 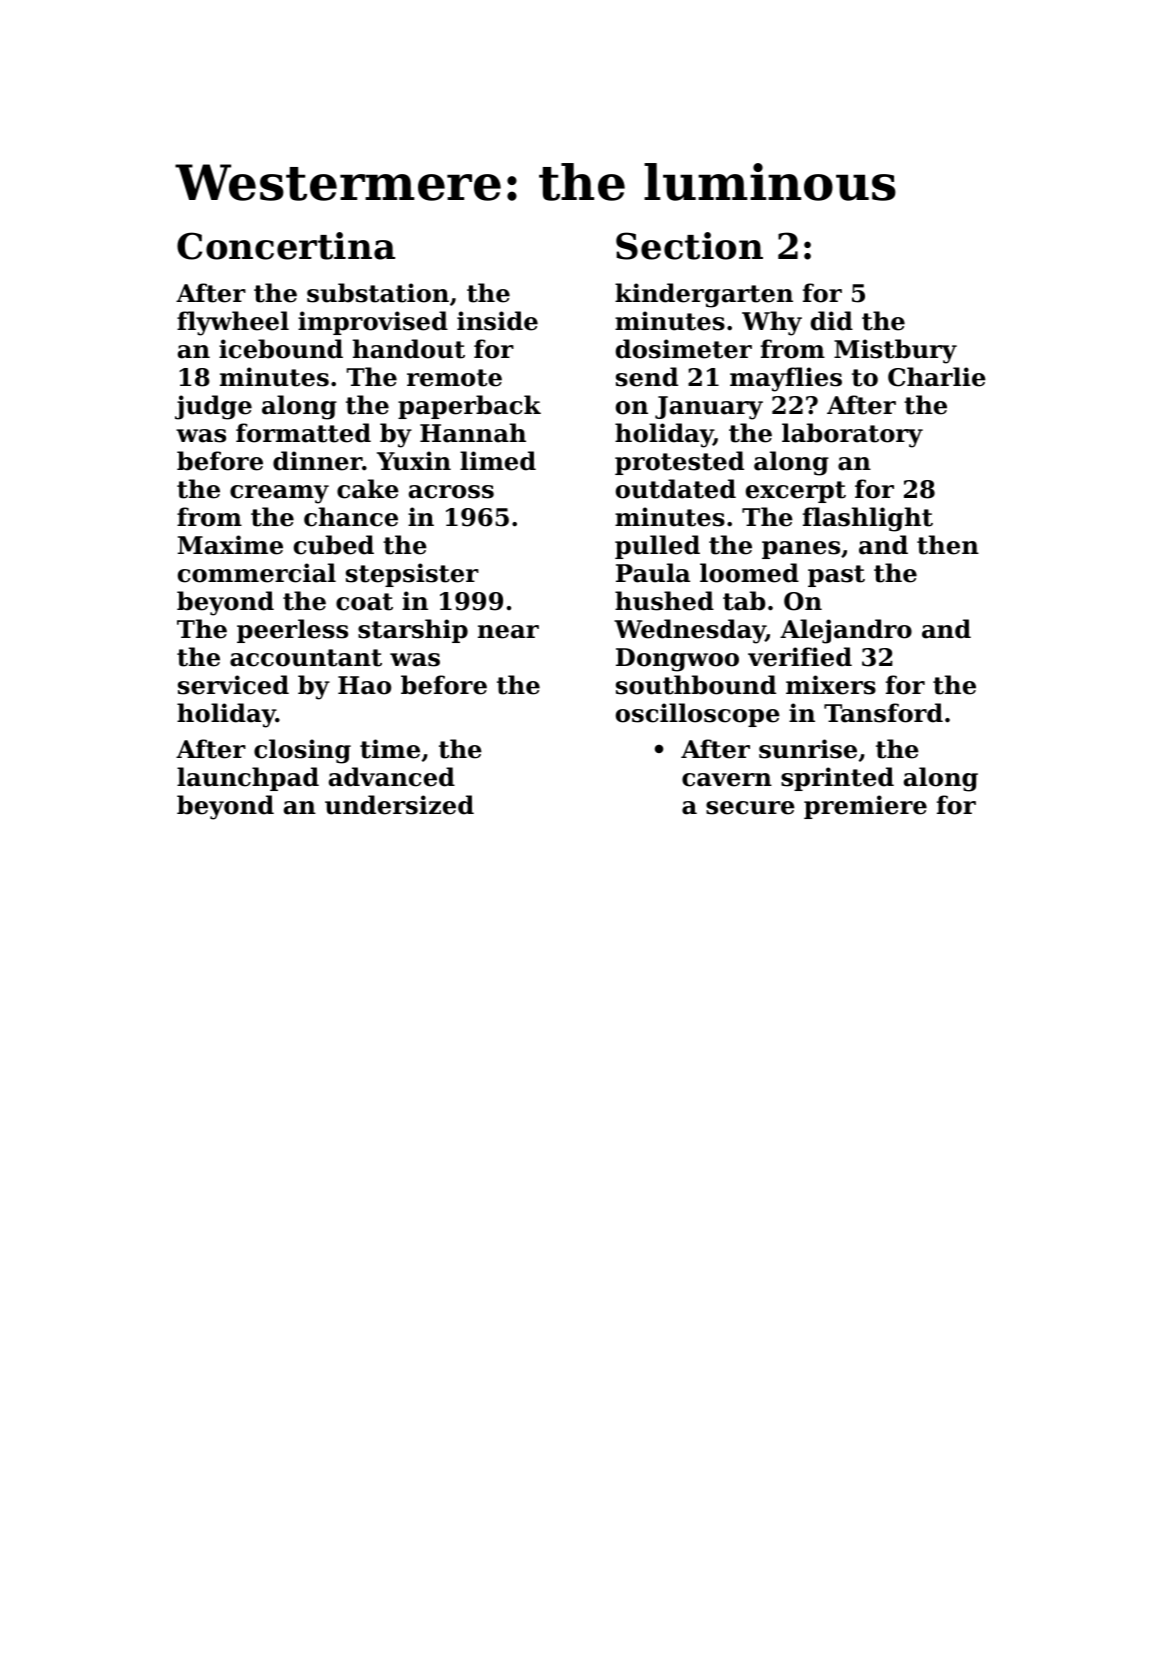 What do you see at coordinates (704, 295) in the document?
I see `kindergarten` at bounding box center [704, 295].
